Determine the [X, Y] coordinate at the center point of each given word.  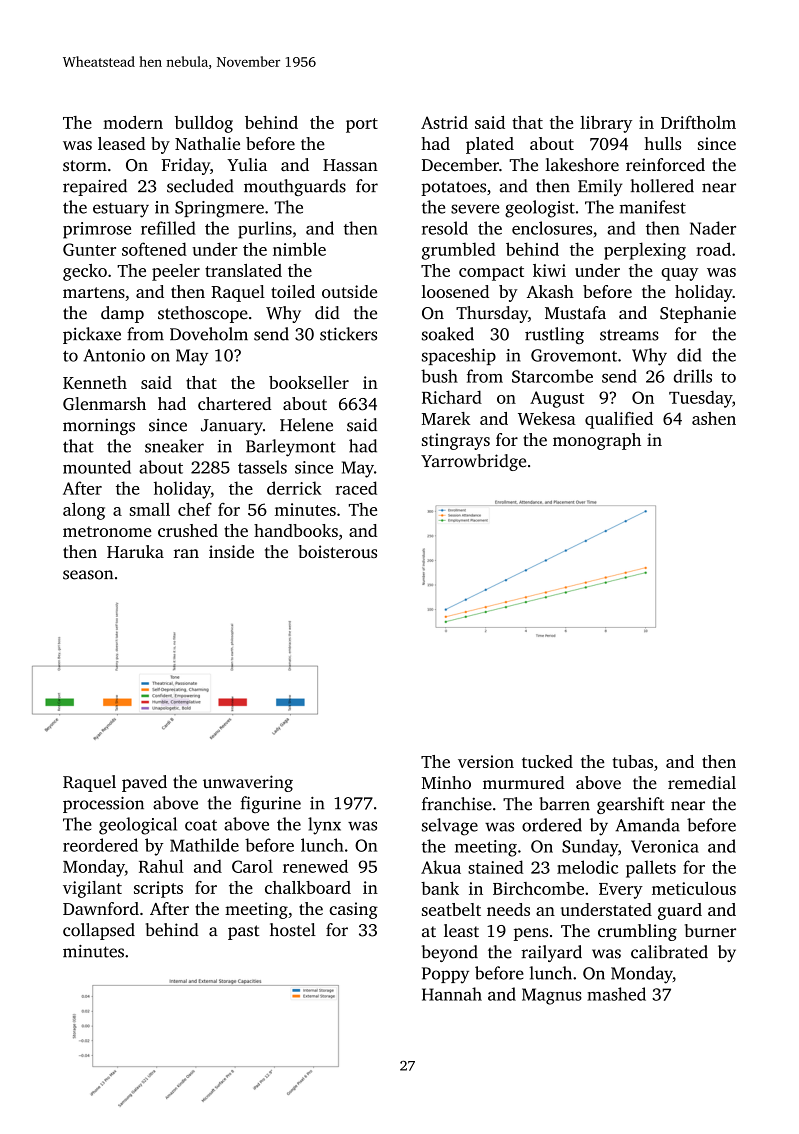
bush [439, 376]
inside [231, 551]
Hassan [350, 165]
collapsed [99, 931]
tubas [632, 761]
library [606, 124]
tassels [262, 467]
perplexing [645, 251]
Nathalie [207, 143]
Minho [446, 782]
